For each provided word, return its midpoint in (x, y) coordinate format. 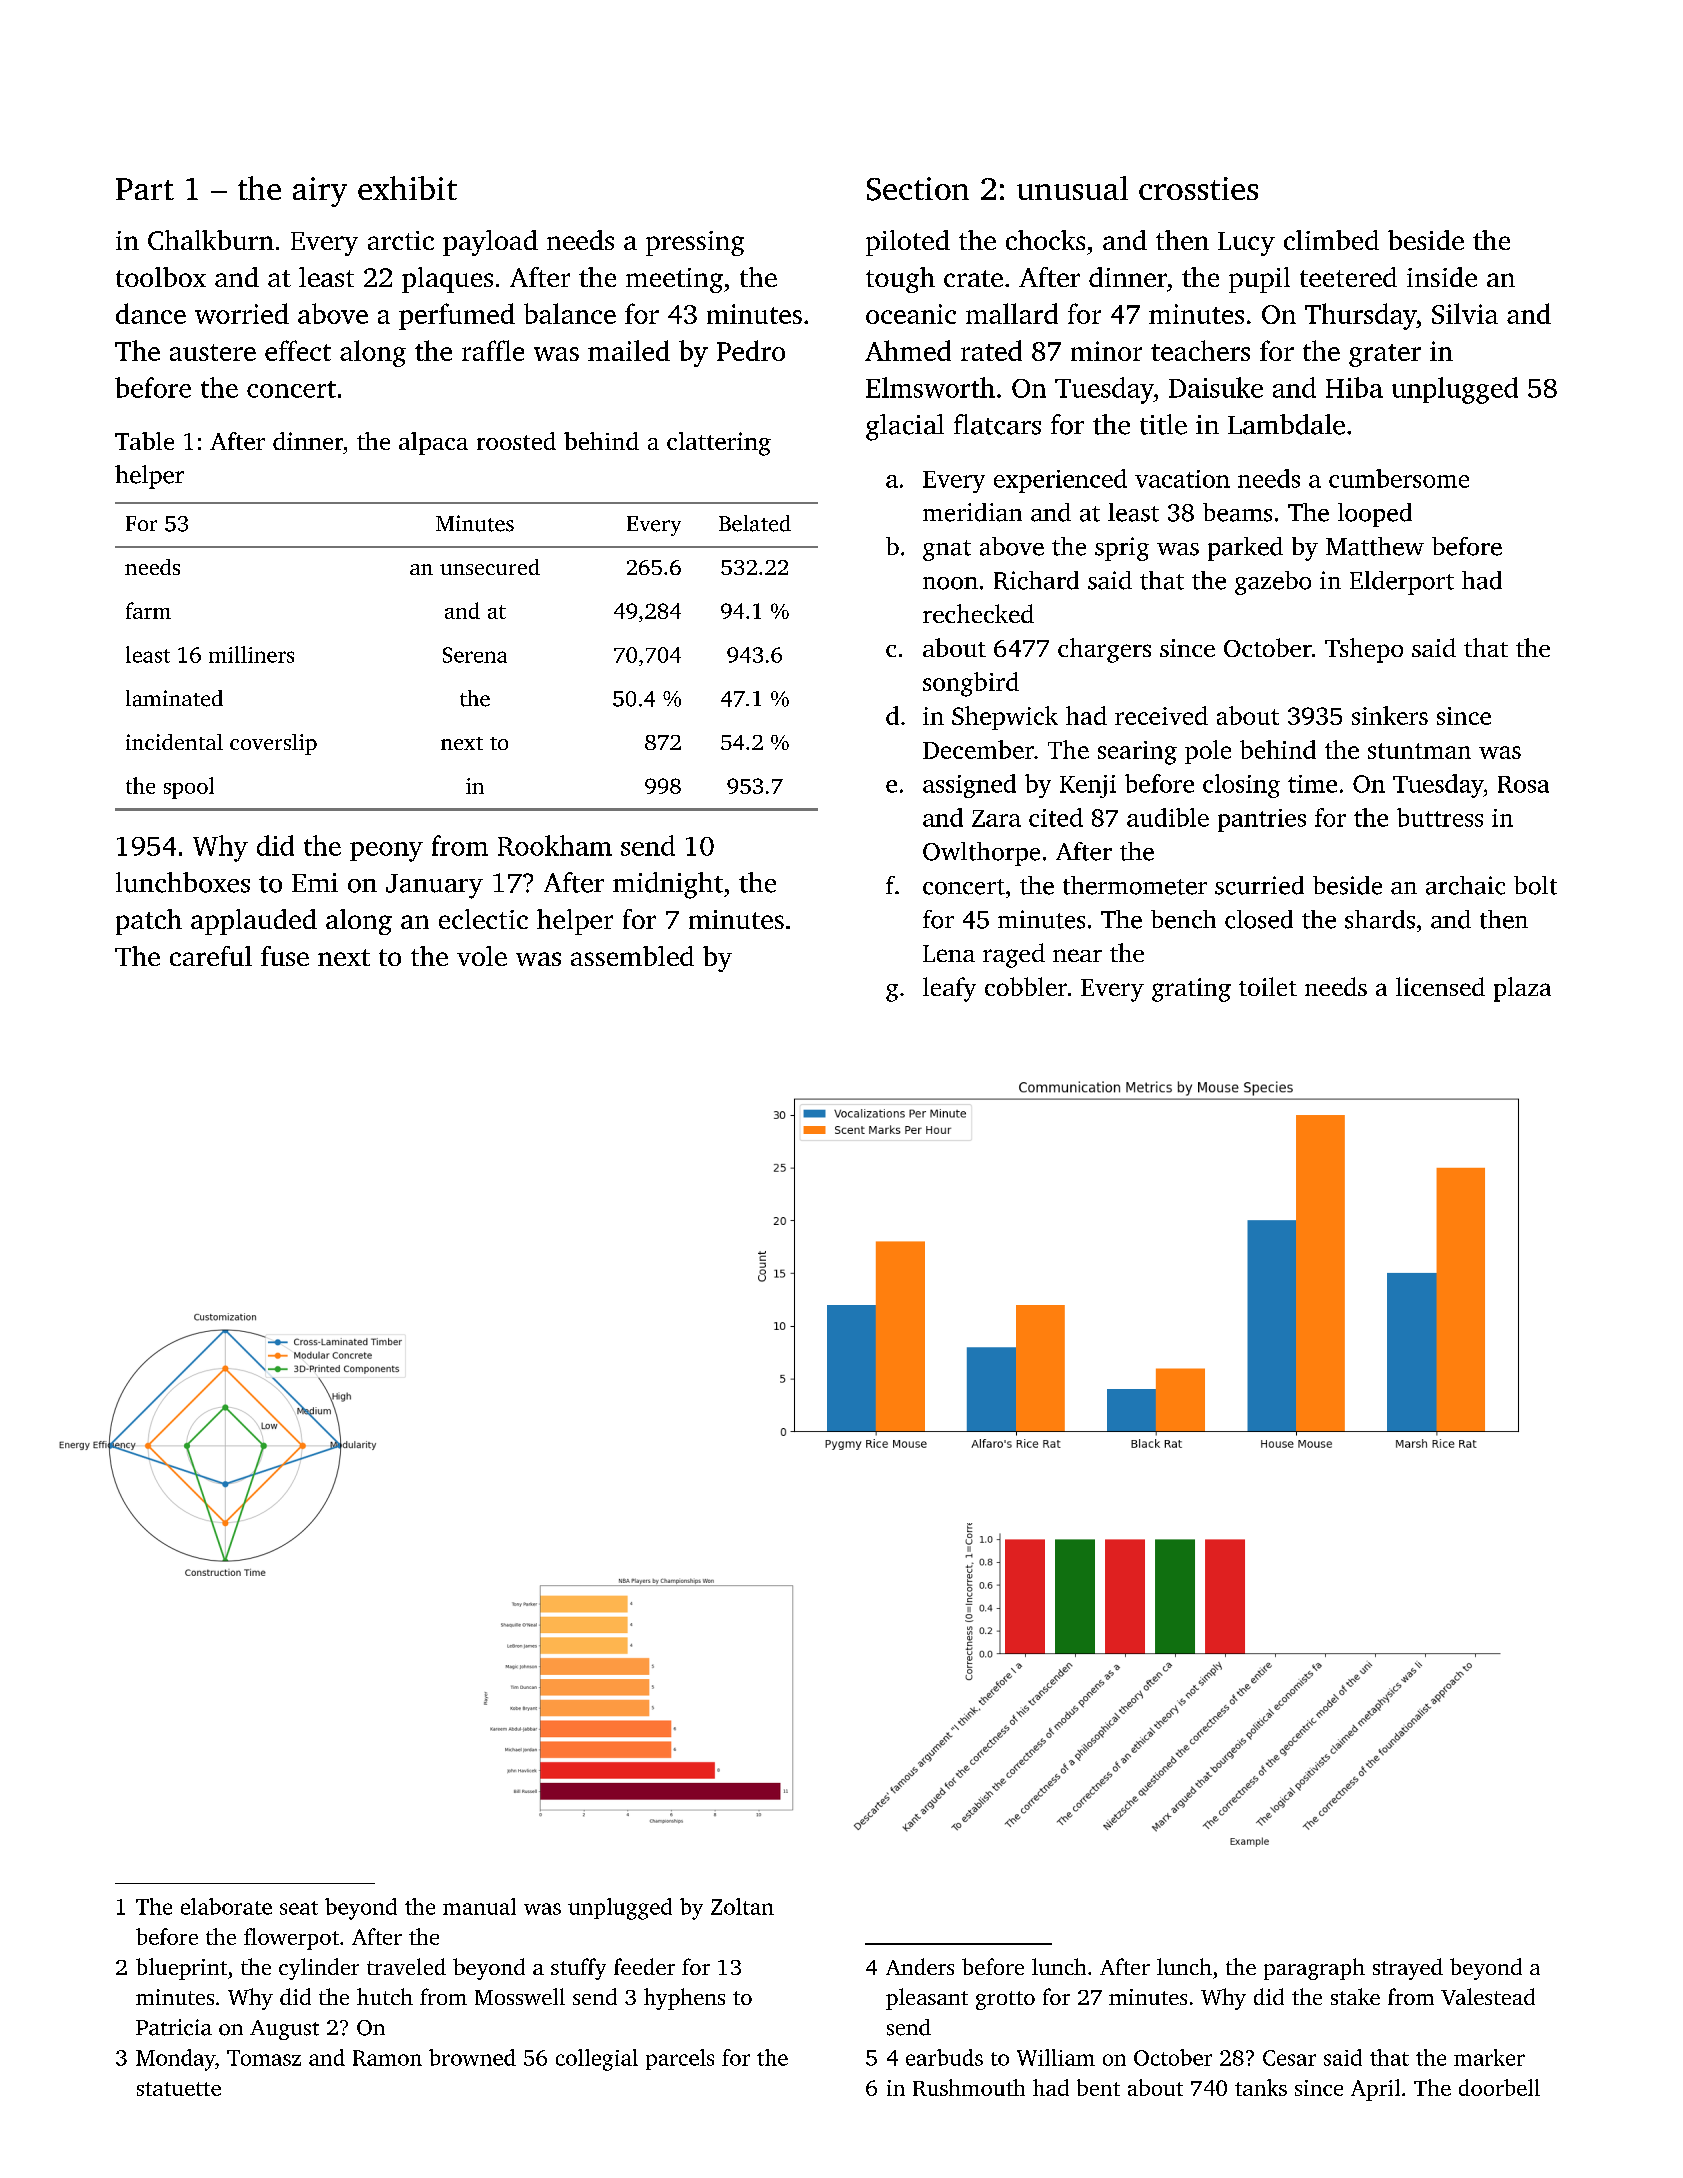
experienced (1060, 481)
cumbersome (1399, 478)
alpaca (433, 443)
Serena (475, 655)
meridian (972, 512)
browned (472, 2057)
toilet (1268, 986)
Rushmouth (969, 2087)
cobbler (1026, 986)
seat (299, 1908)
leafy (949, 989)
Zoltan (742, 1906)
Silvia (1465, 313)
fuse (285, 956)
